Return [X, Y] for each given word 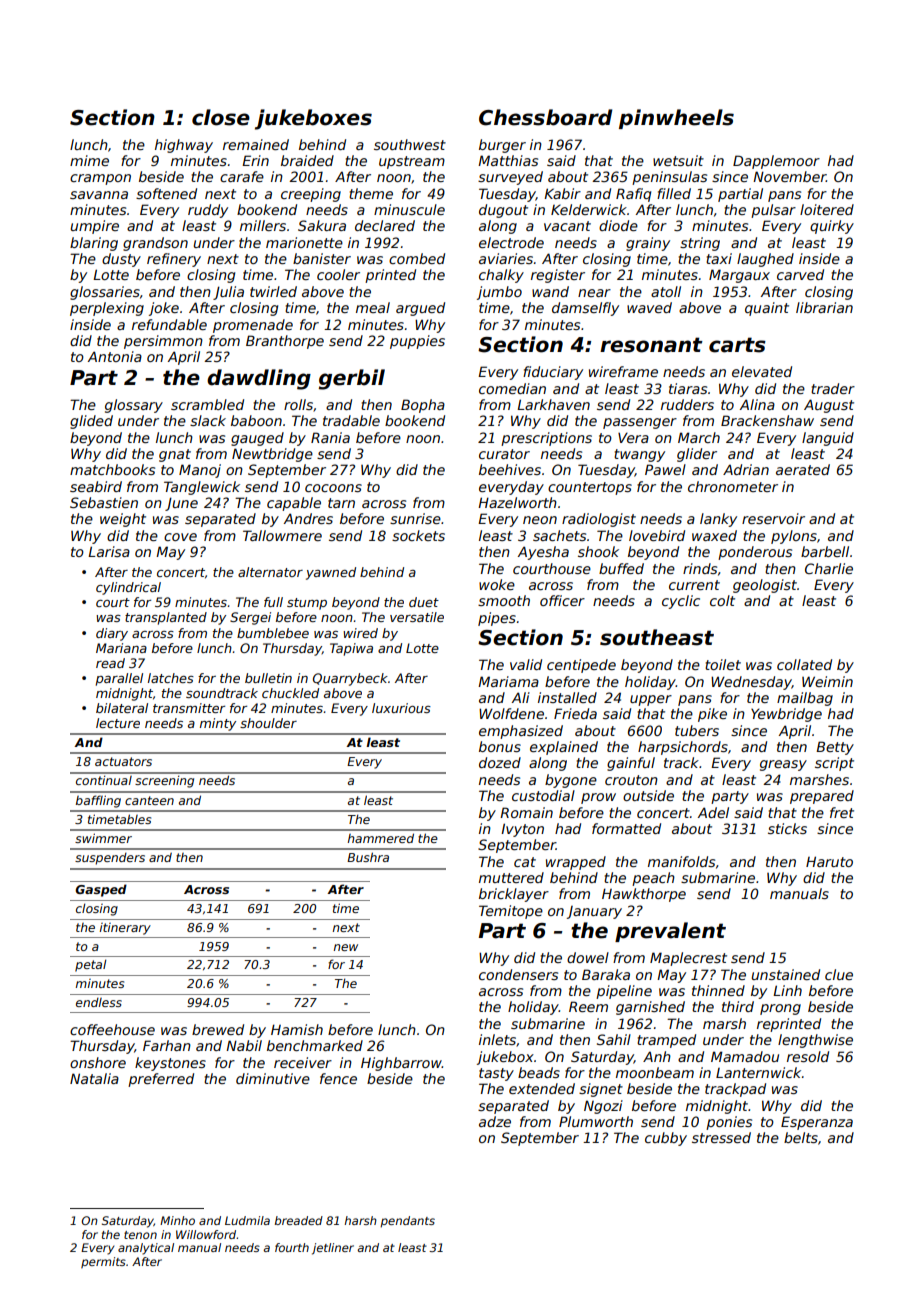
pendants [407, 1222]
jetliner [333, 1249]
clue [839, 974]
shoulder [268, 723]
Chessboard [545, 117]
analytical [146, 1249]
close [221, 117]
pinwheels [676, 119]
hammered [381, 838]
